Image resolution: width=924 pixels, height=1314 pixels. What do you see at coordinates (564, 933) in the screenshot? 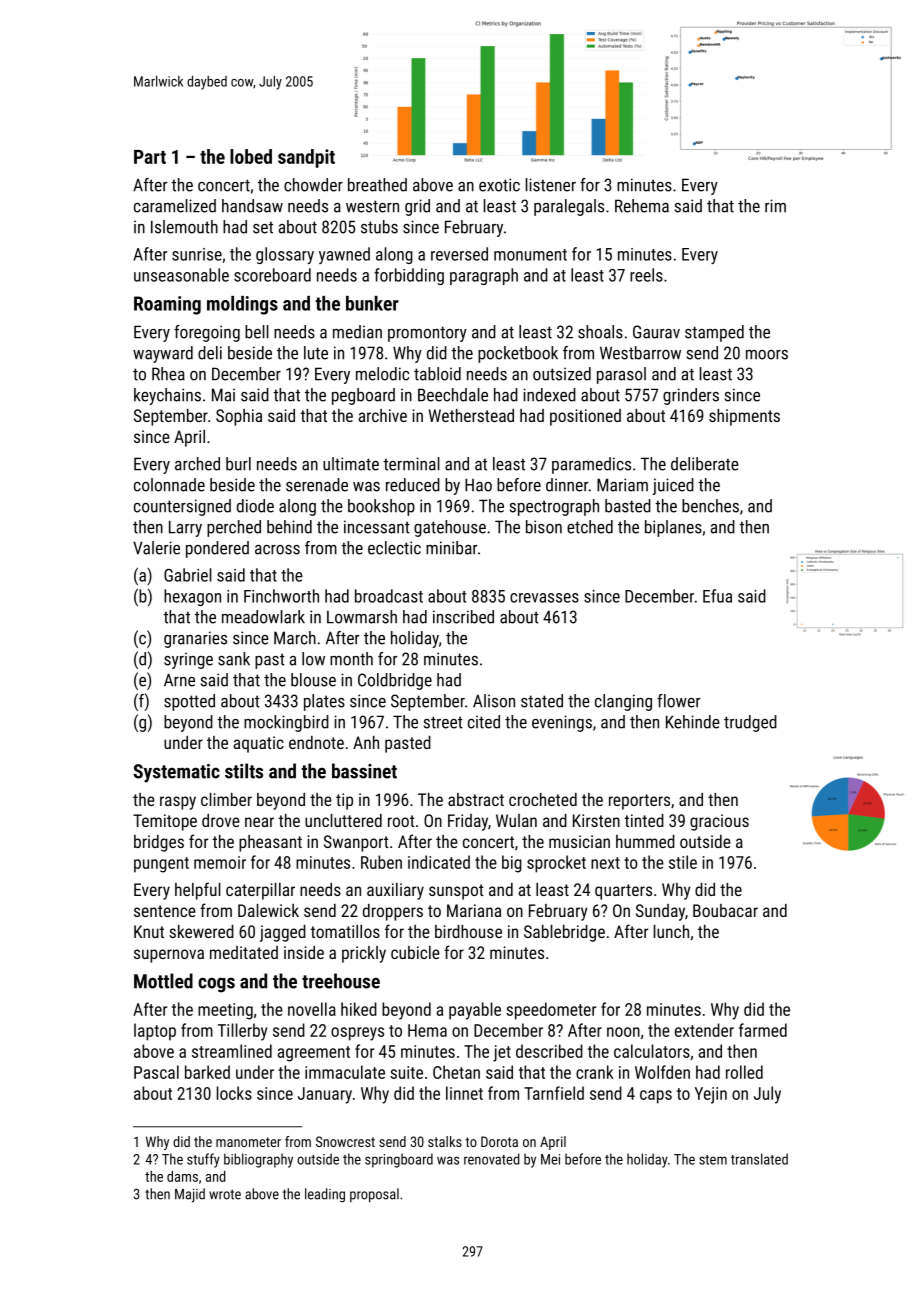
I see `Sablebridge` at bounding box center [564, 933].
